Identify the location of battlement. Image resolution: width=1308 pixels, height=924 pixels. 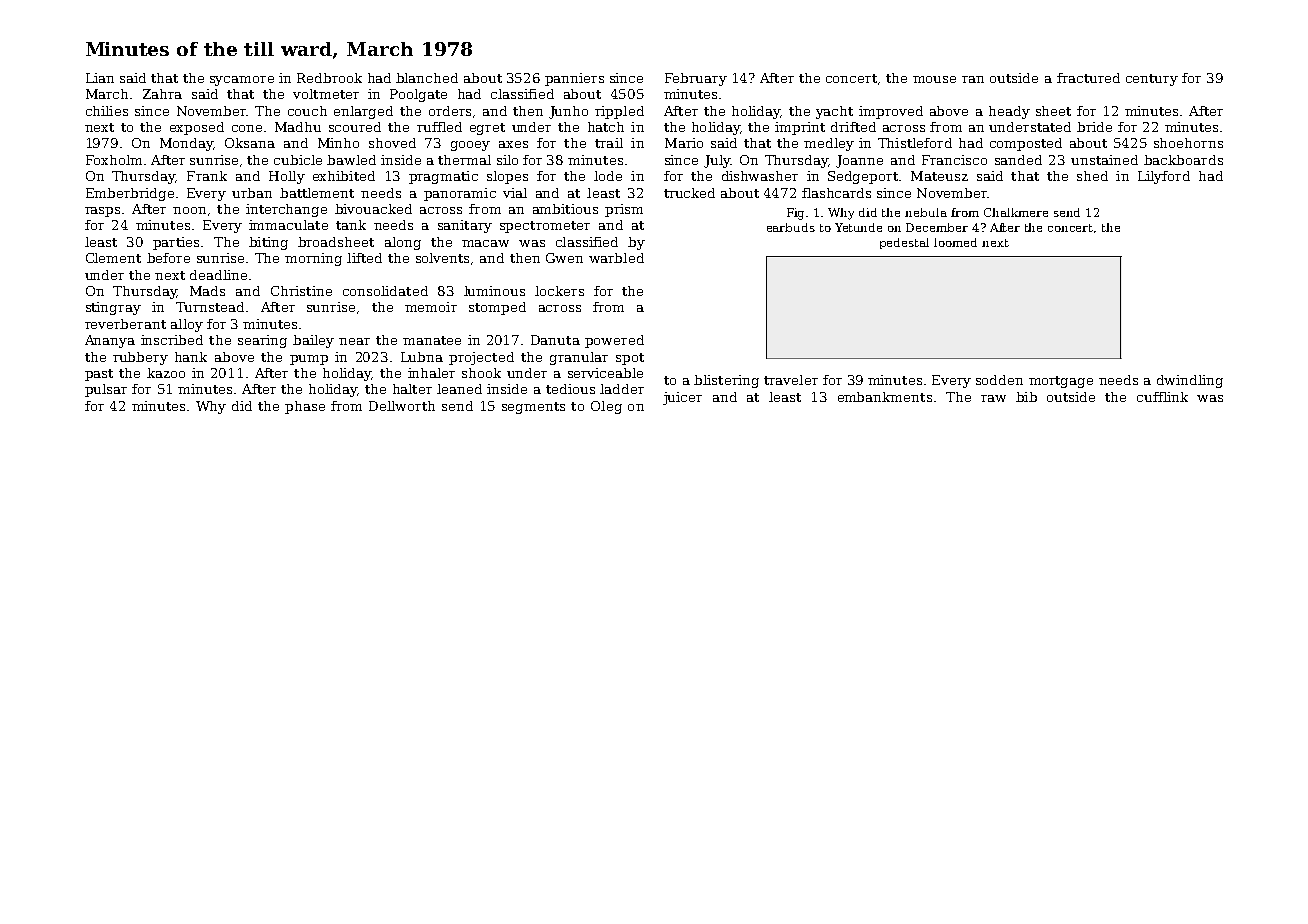
(317, 193).
